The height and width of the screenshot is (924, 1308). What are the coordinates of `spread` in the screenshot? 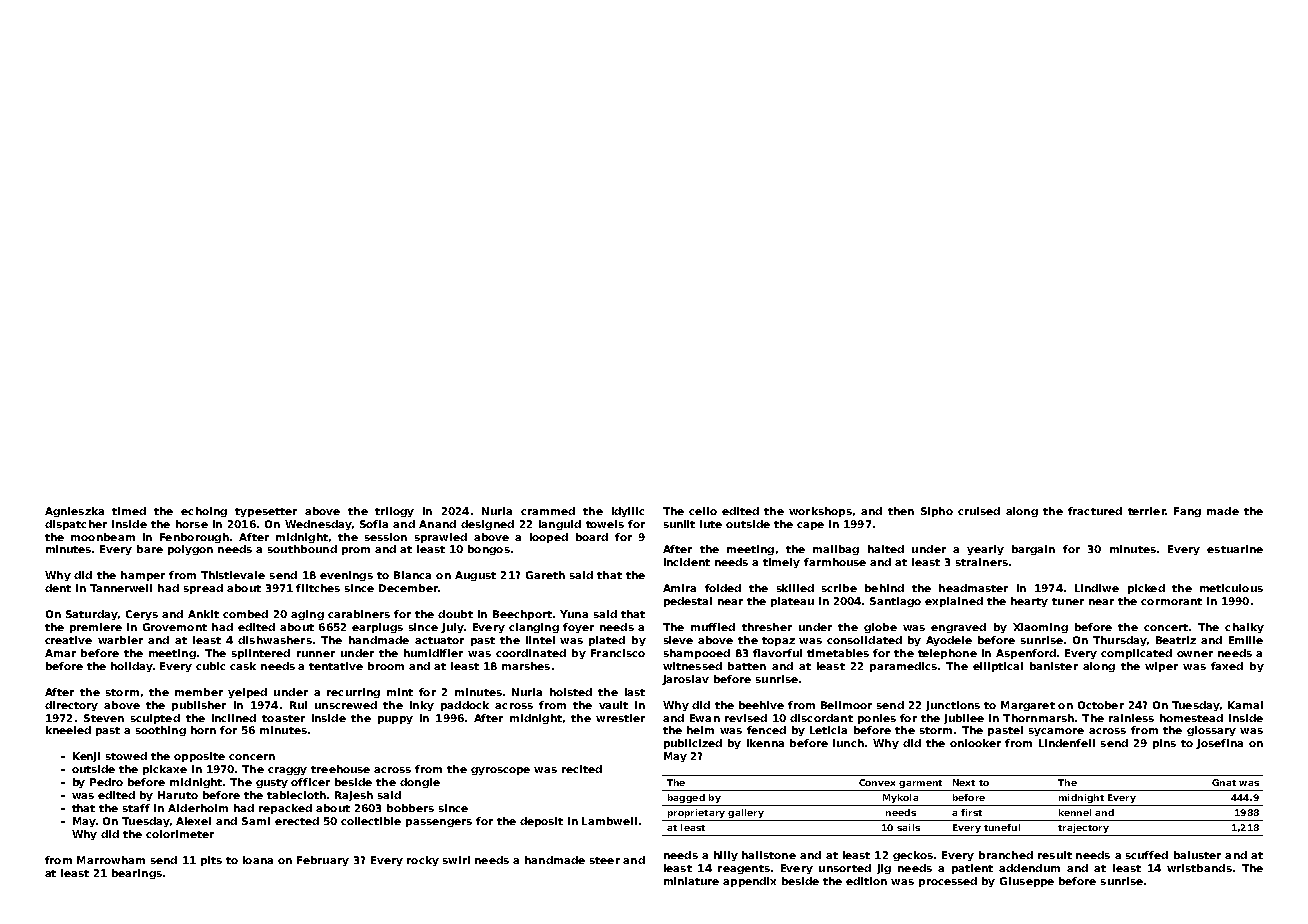 It's located at (203, 589).
